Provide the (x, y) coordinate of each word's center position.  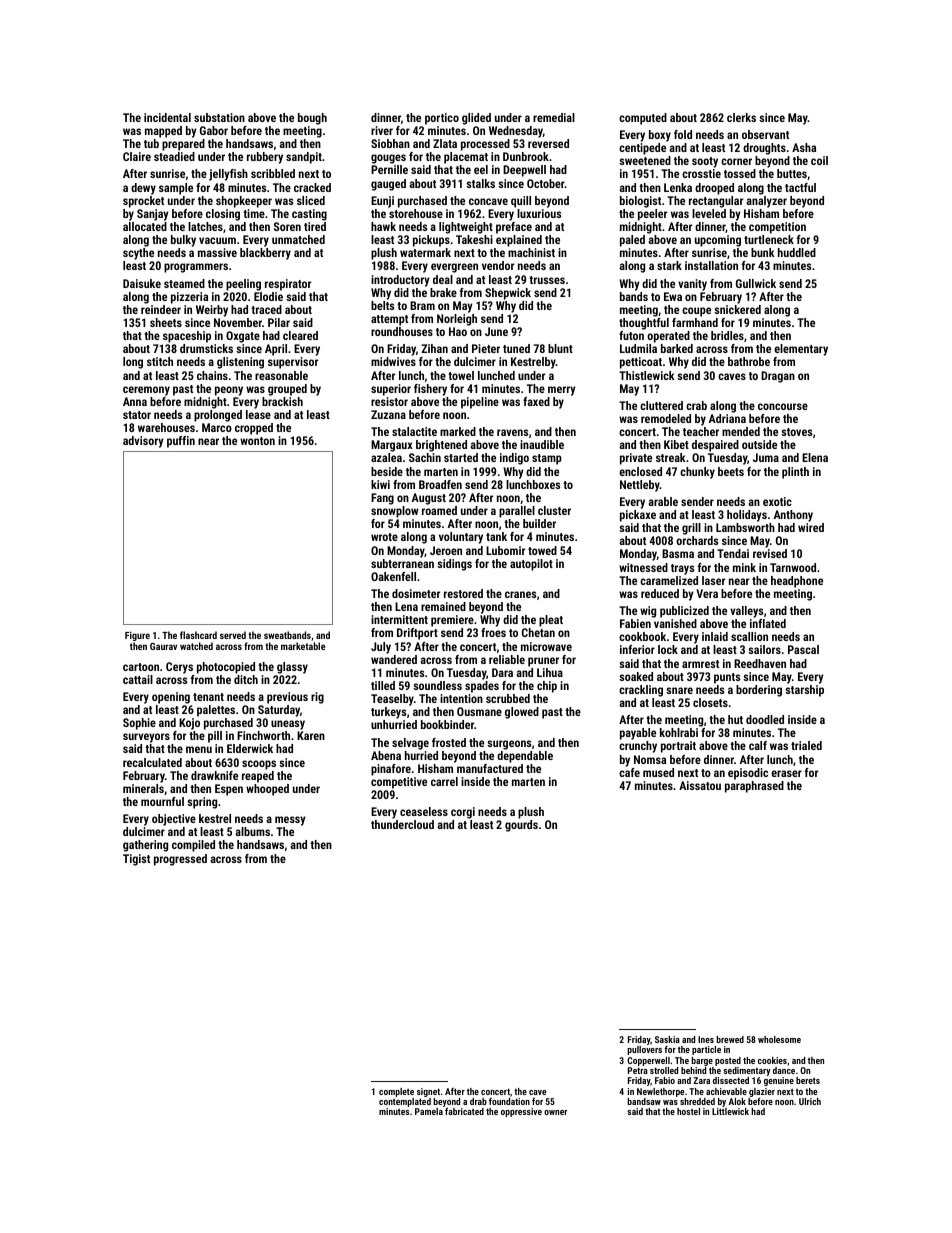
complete (396, 1092)
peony (229, 391)
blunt (560, 348)
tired (315, 226)
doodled (765, 719)
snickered (737, 309)
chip (547, 687)
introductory (400, 281)
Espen (229, 790)
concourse (783, 406)
